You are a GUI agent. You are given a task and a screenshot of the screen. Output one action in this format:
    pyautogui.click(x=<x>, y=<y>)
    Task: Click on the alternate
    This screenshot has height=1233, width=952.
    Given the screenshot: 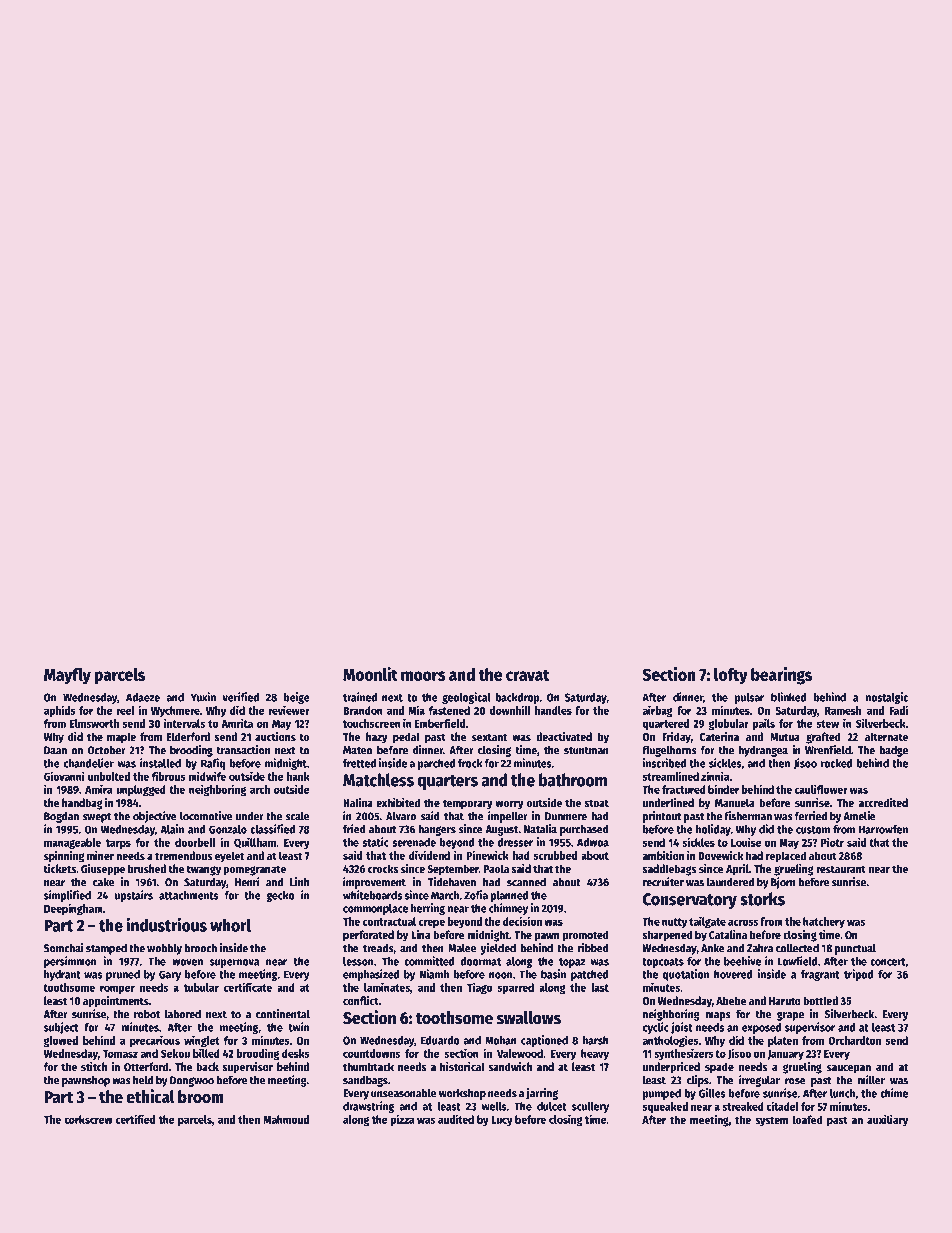 What is the action you would take?
    pyautogui.click(x=886, y=736)
